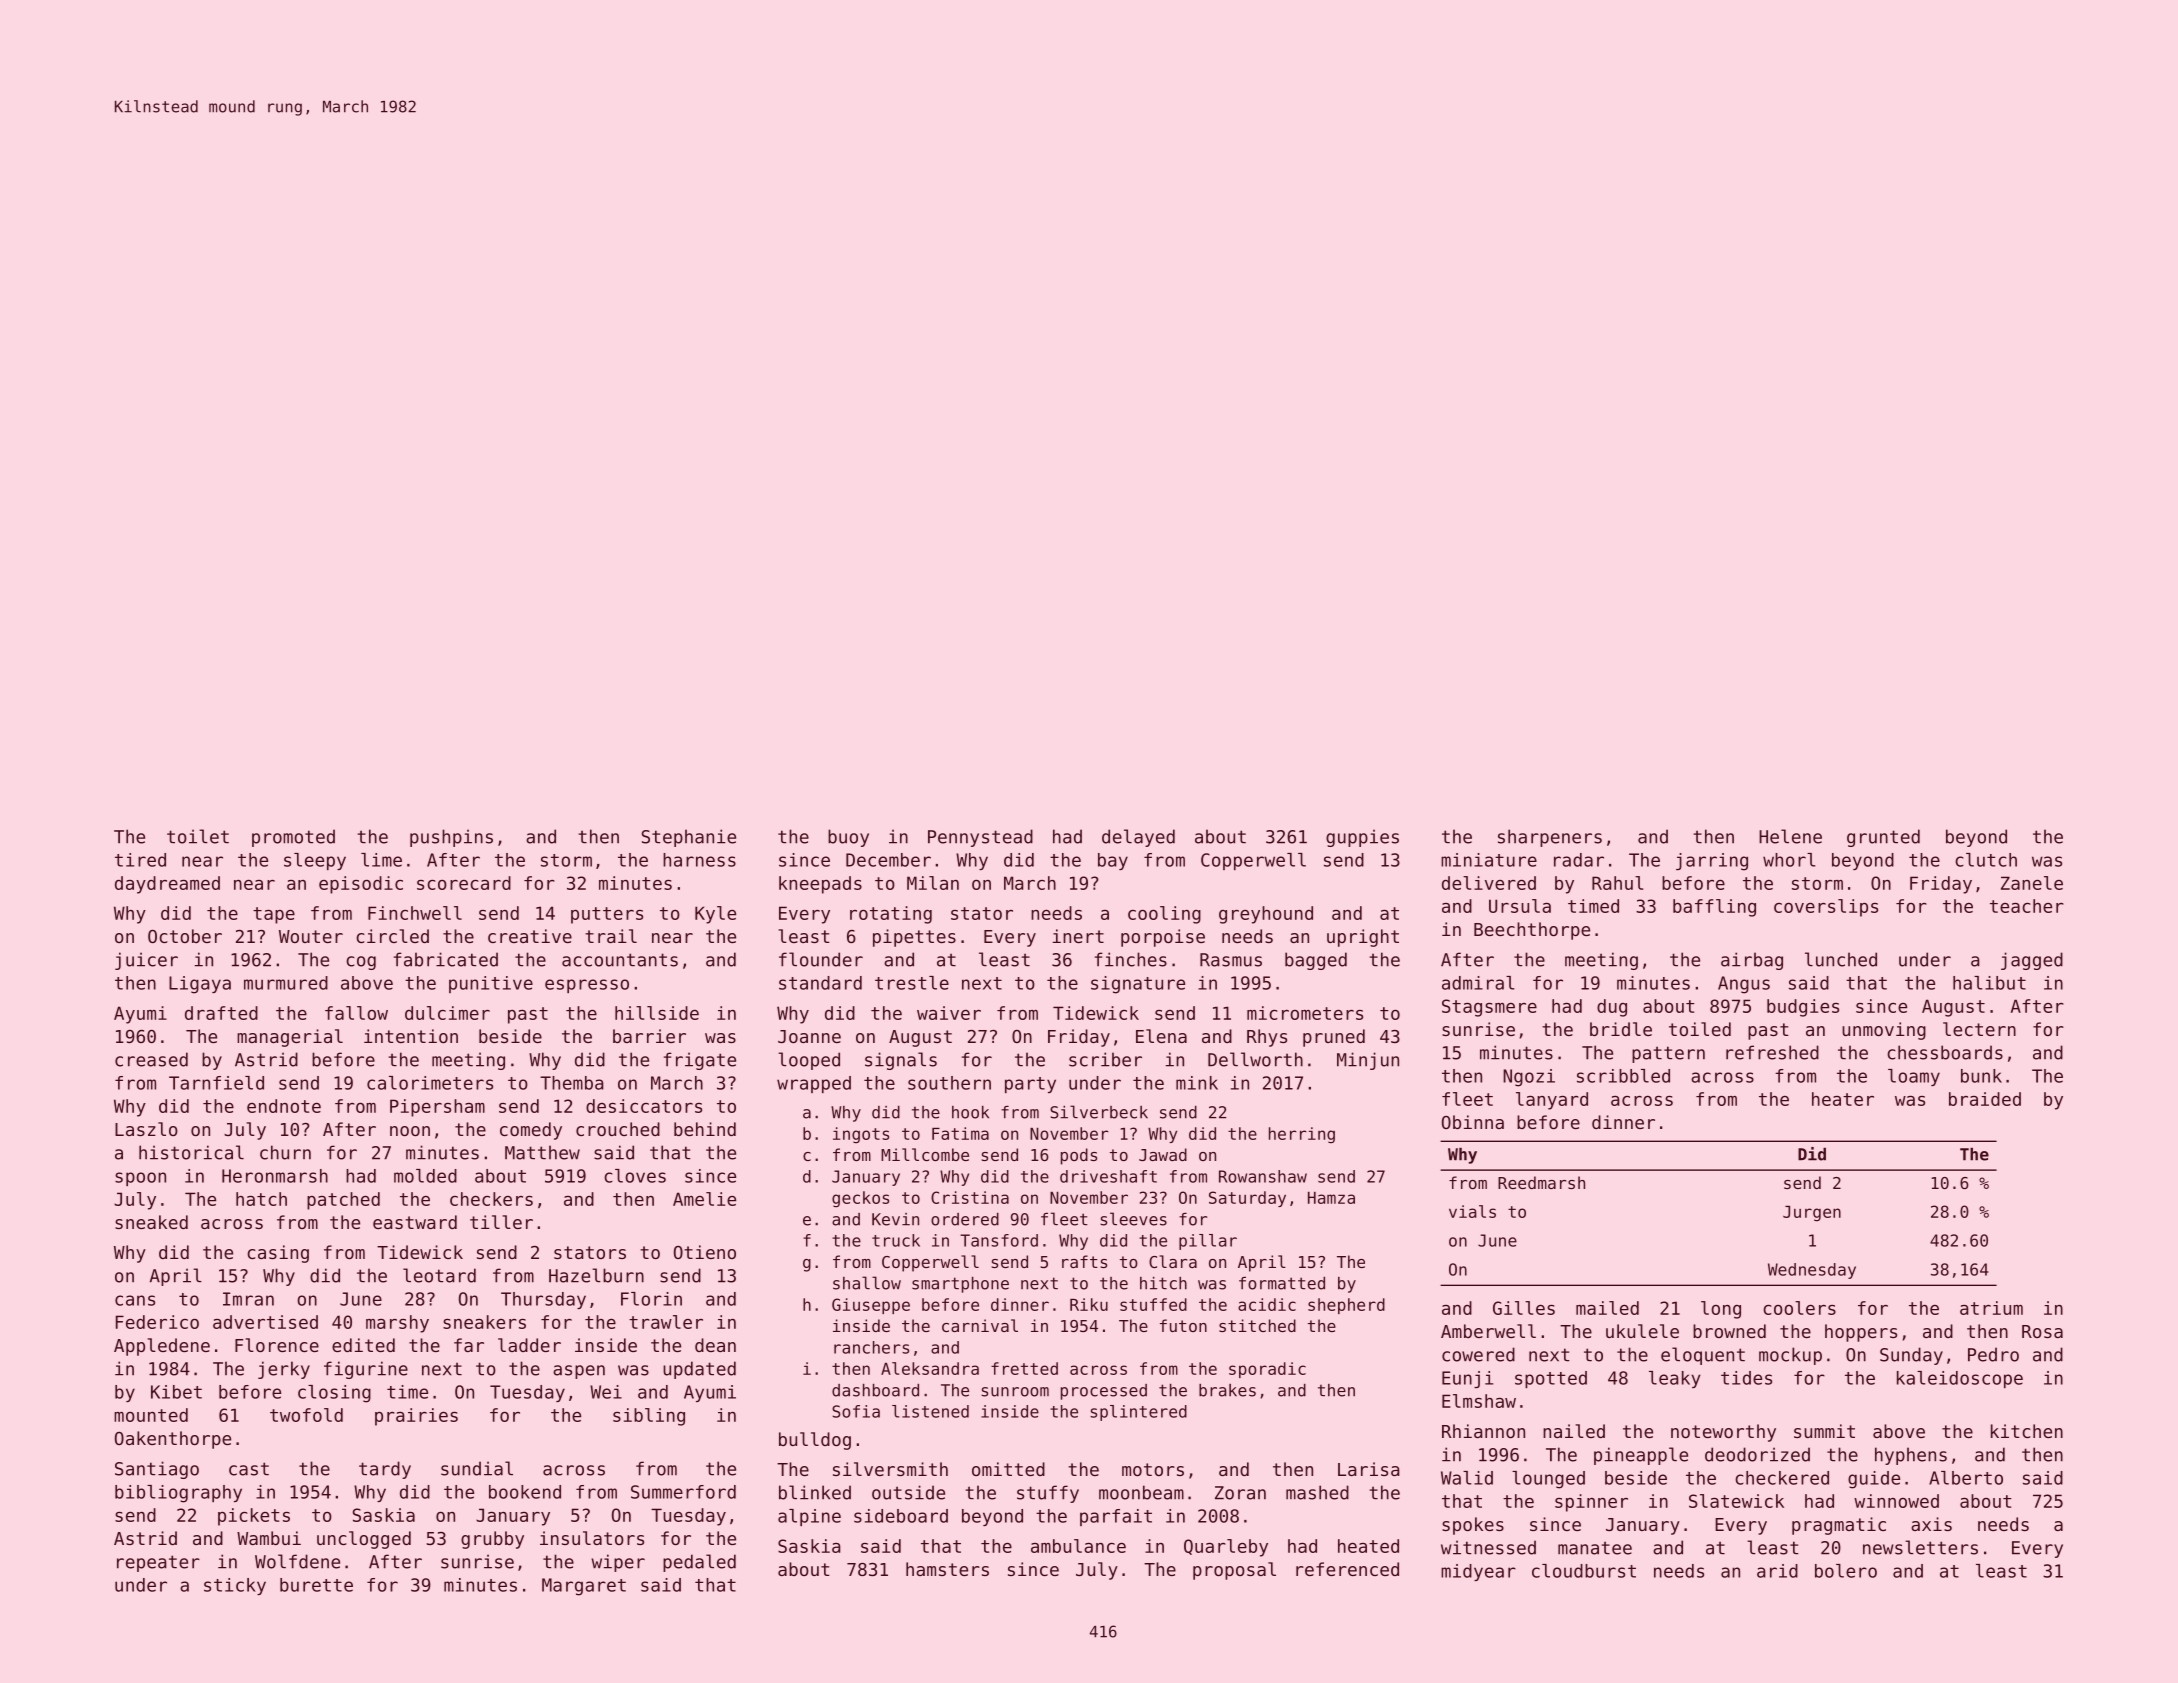 Image resolution: width=2178 pixels, height=1683 pixels. Describe the element at coordinates (2042, 1331) in the screenshot. I see `Rosa` at that location.
